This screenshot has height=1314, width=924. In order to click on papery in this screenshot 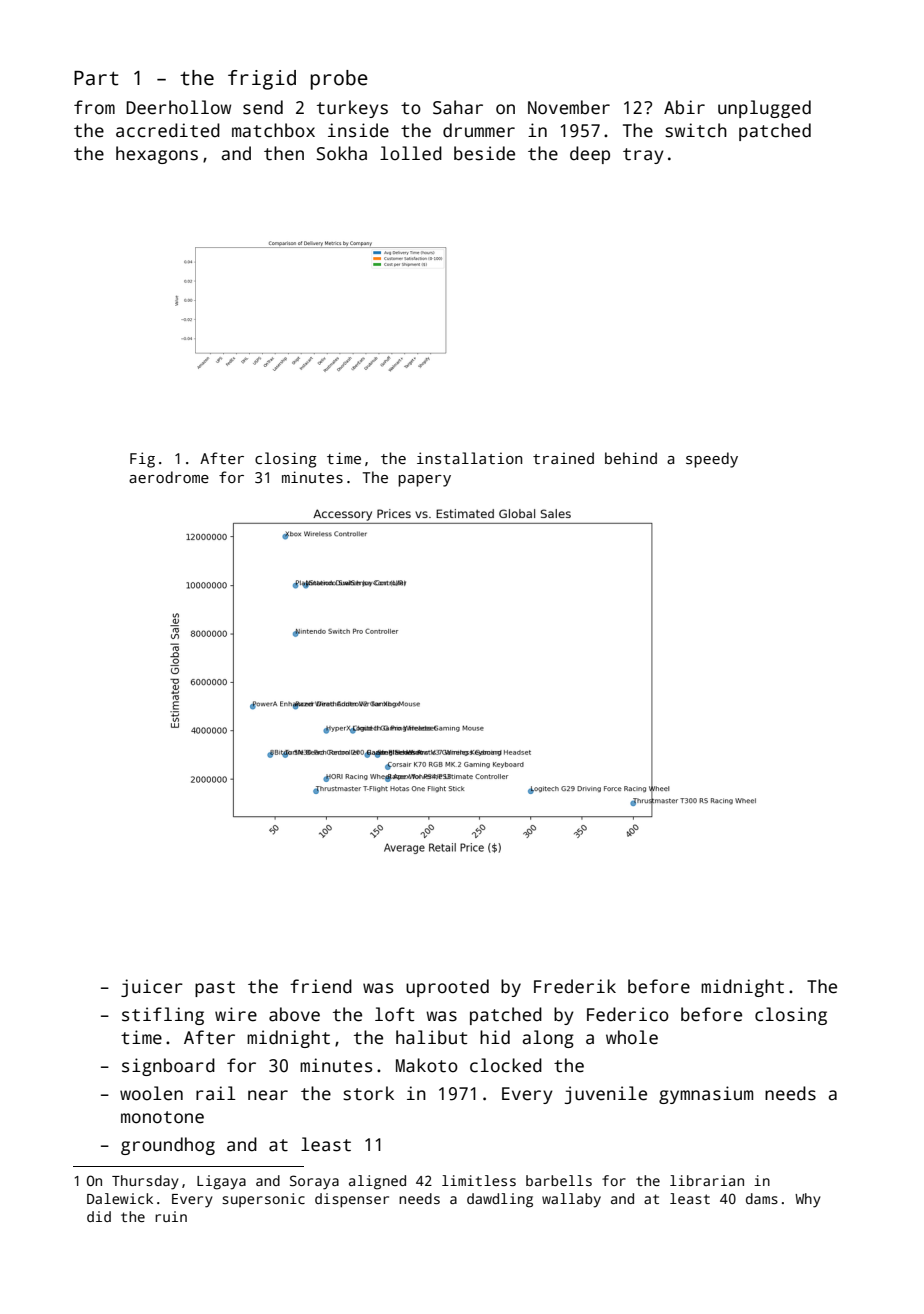, I will do `click(424, 481)`.
